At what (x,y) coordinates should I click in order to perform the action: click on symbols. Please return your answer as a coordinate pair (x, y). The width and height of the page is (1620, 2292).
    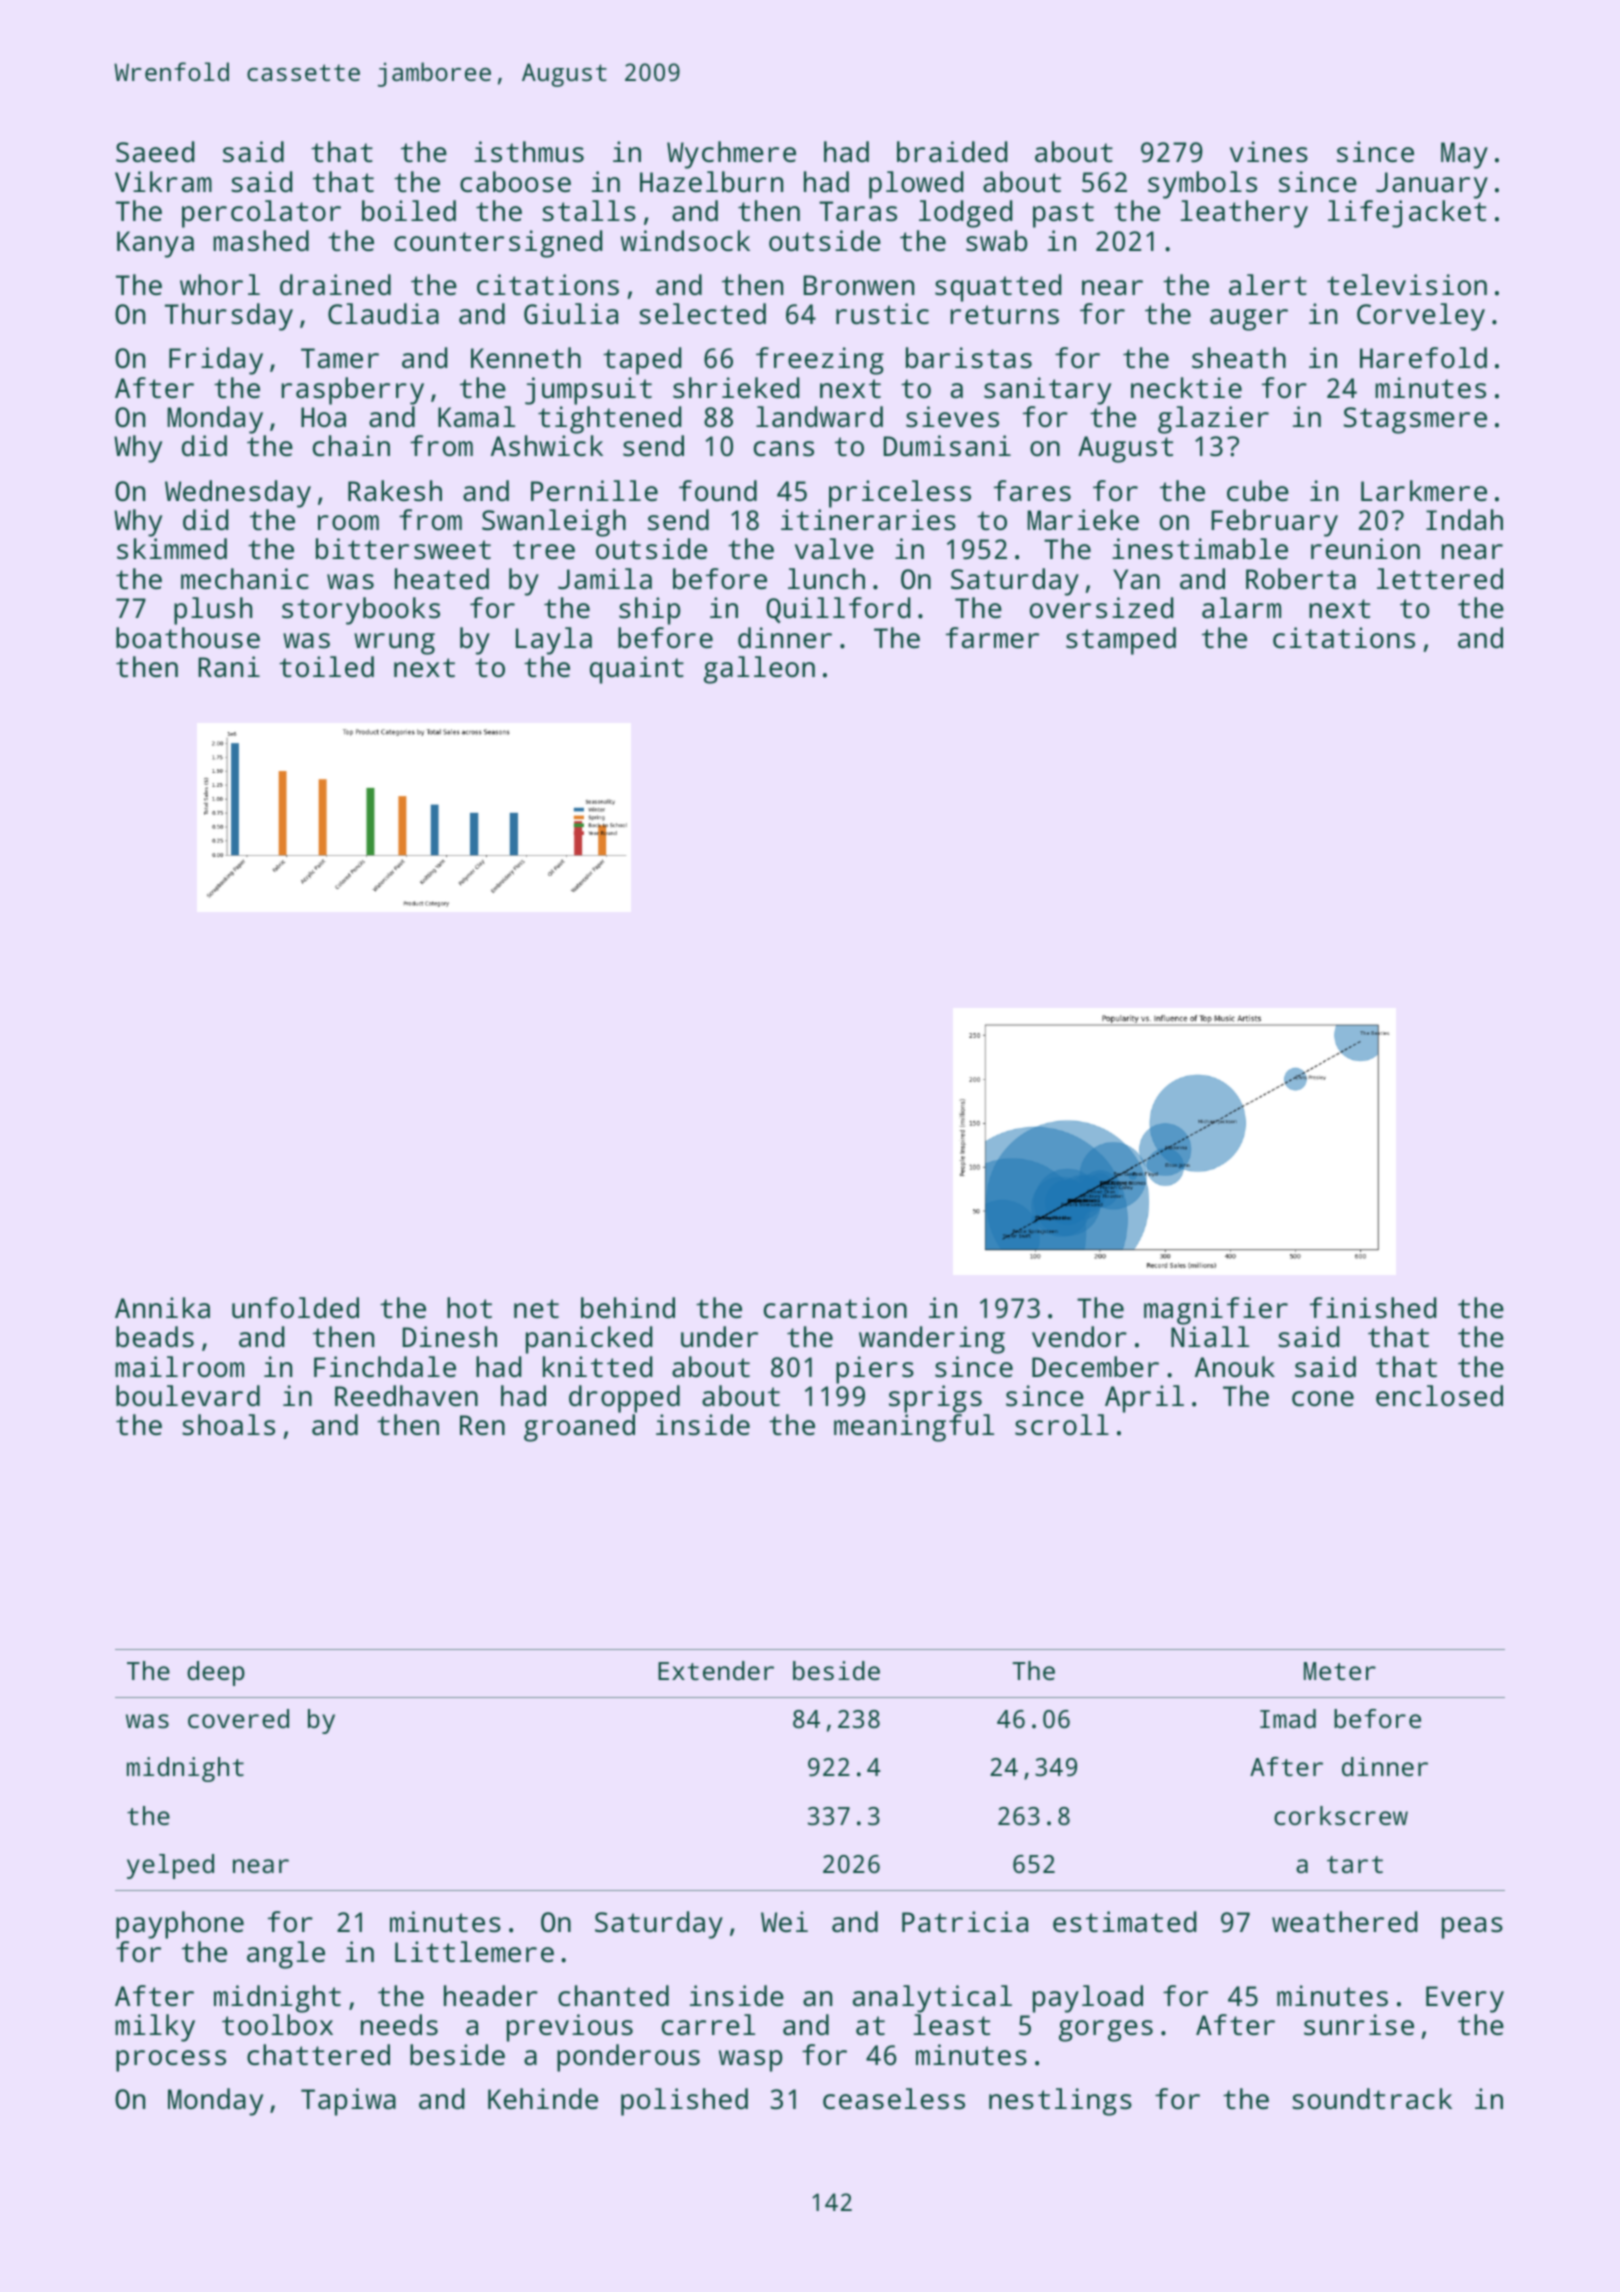
    Looking at the image, I should click on (1202, 185).
